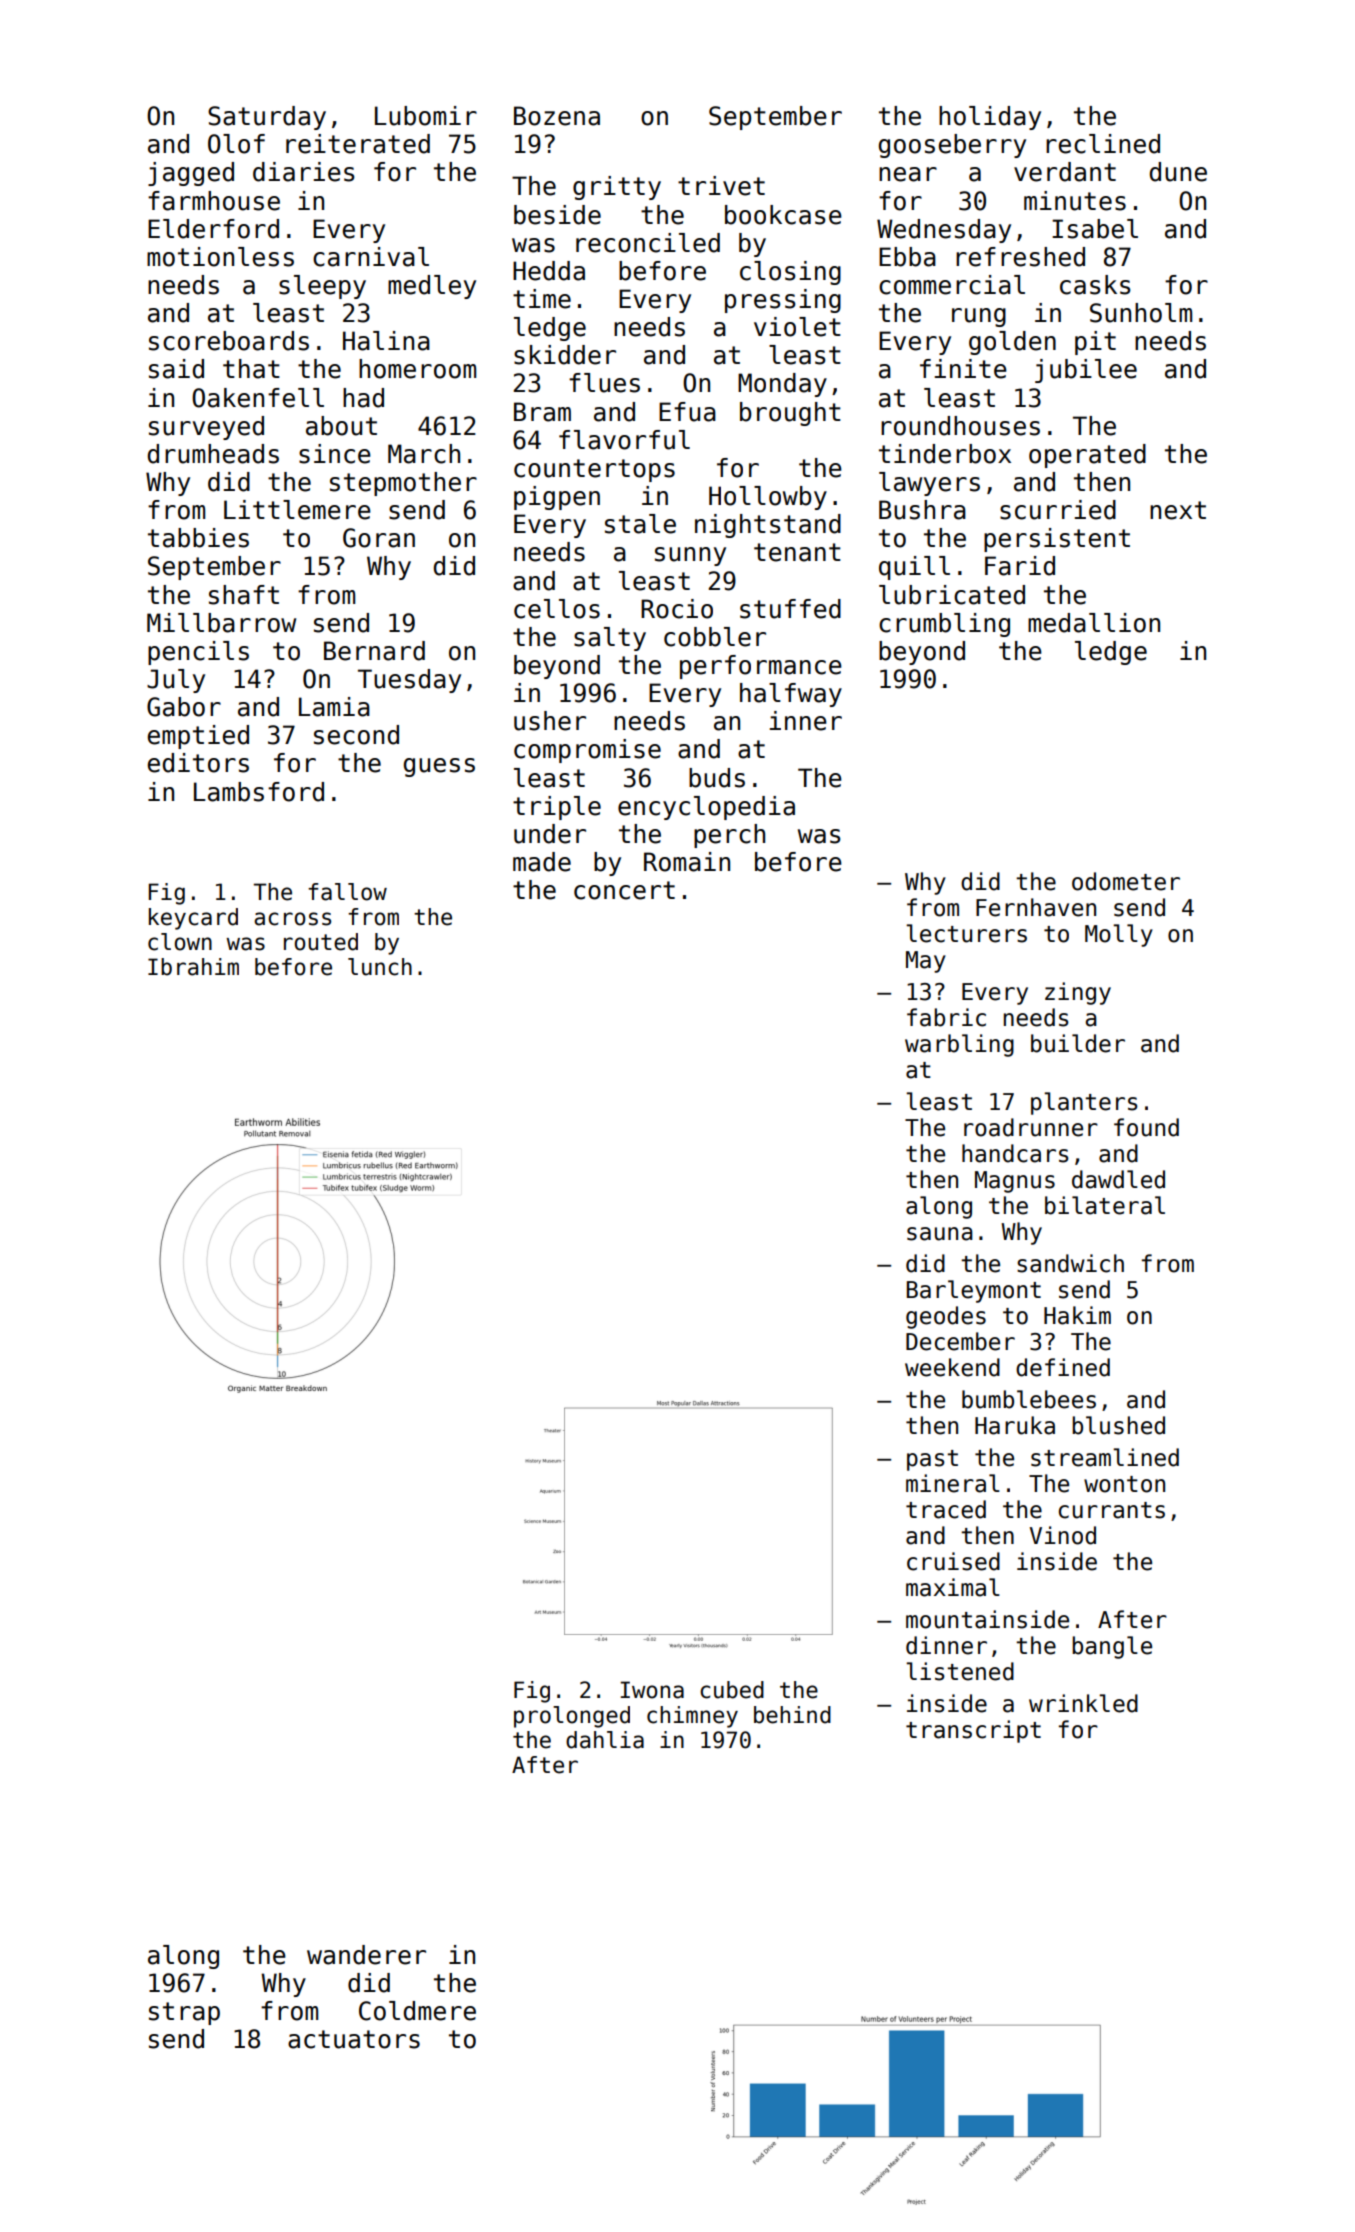 This screenshot has width=1355, height=2232. What do you see at coordinates (1178, 172) in the screenshot?
I see `dune` at bounding box center [1178, 172].
